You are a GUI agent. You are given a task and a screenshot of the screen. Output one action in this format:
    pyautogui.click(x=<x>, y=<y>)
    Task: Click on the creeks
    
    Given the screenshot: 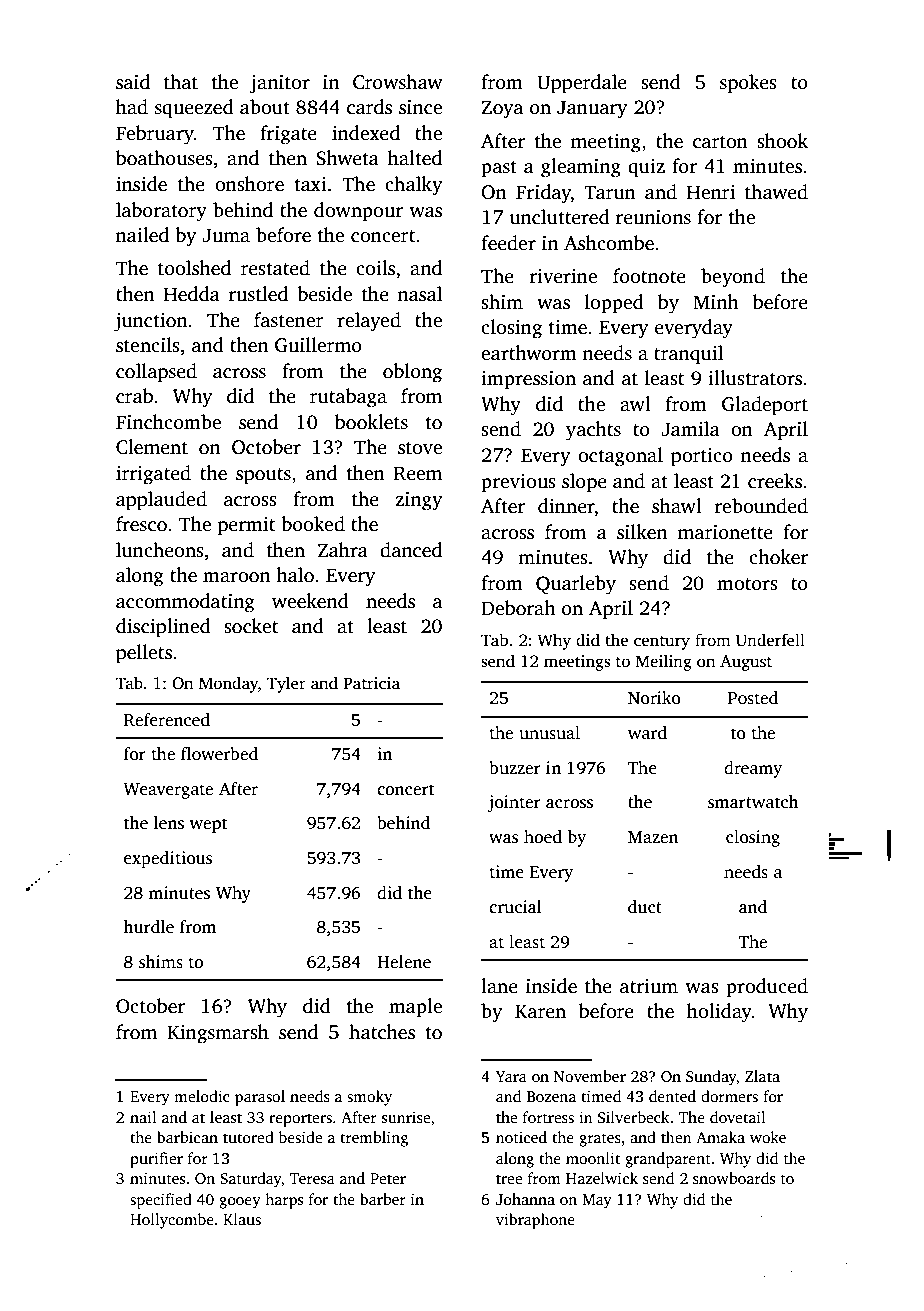 What is the action you would take?
    pyautogui.click(x=775, y=481)
